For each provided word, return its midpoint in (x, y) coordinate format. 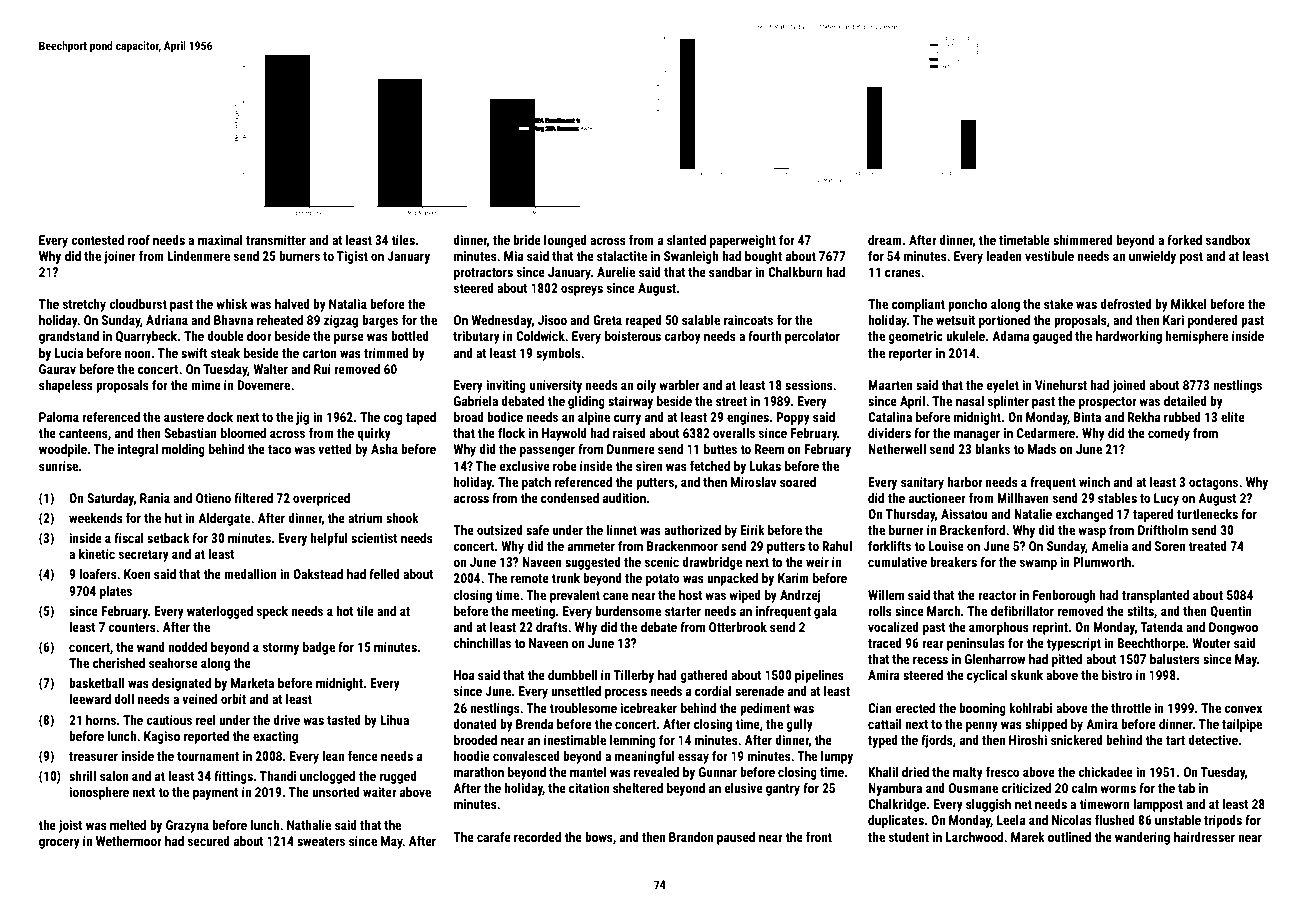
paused (736, 838)
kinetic (97, 554)
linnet (622, 530)
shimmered (1083, 240)
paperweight (743, 241)
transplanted (1155, 596)
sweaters (321, 841)
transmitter (276, 240)
